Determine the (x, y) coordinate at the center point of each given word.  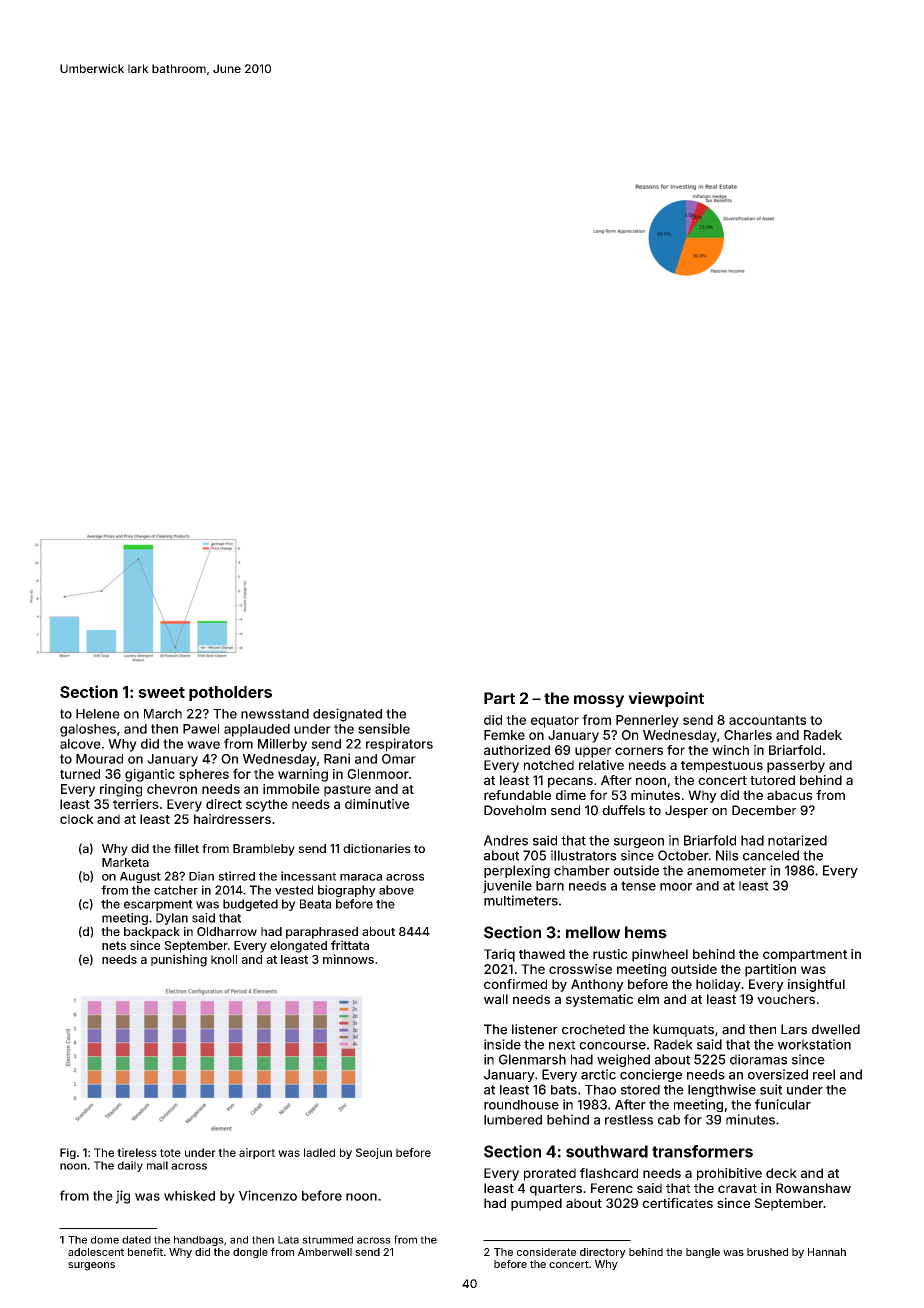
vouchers (786, 999)
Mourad (99, 759)
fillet (186, 848)
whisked (189, 1195)
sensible (384, 728)
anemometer (726, 871)
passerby (796, 766)
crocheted (593, 1029)
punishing (179, 960)
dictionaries (377, 848)
